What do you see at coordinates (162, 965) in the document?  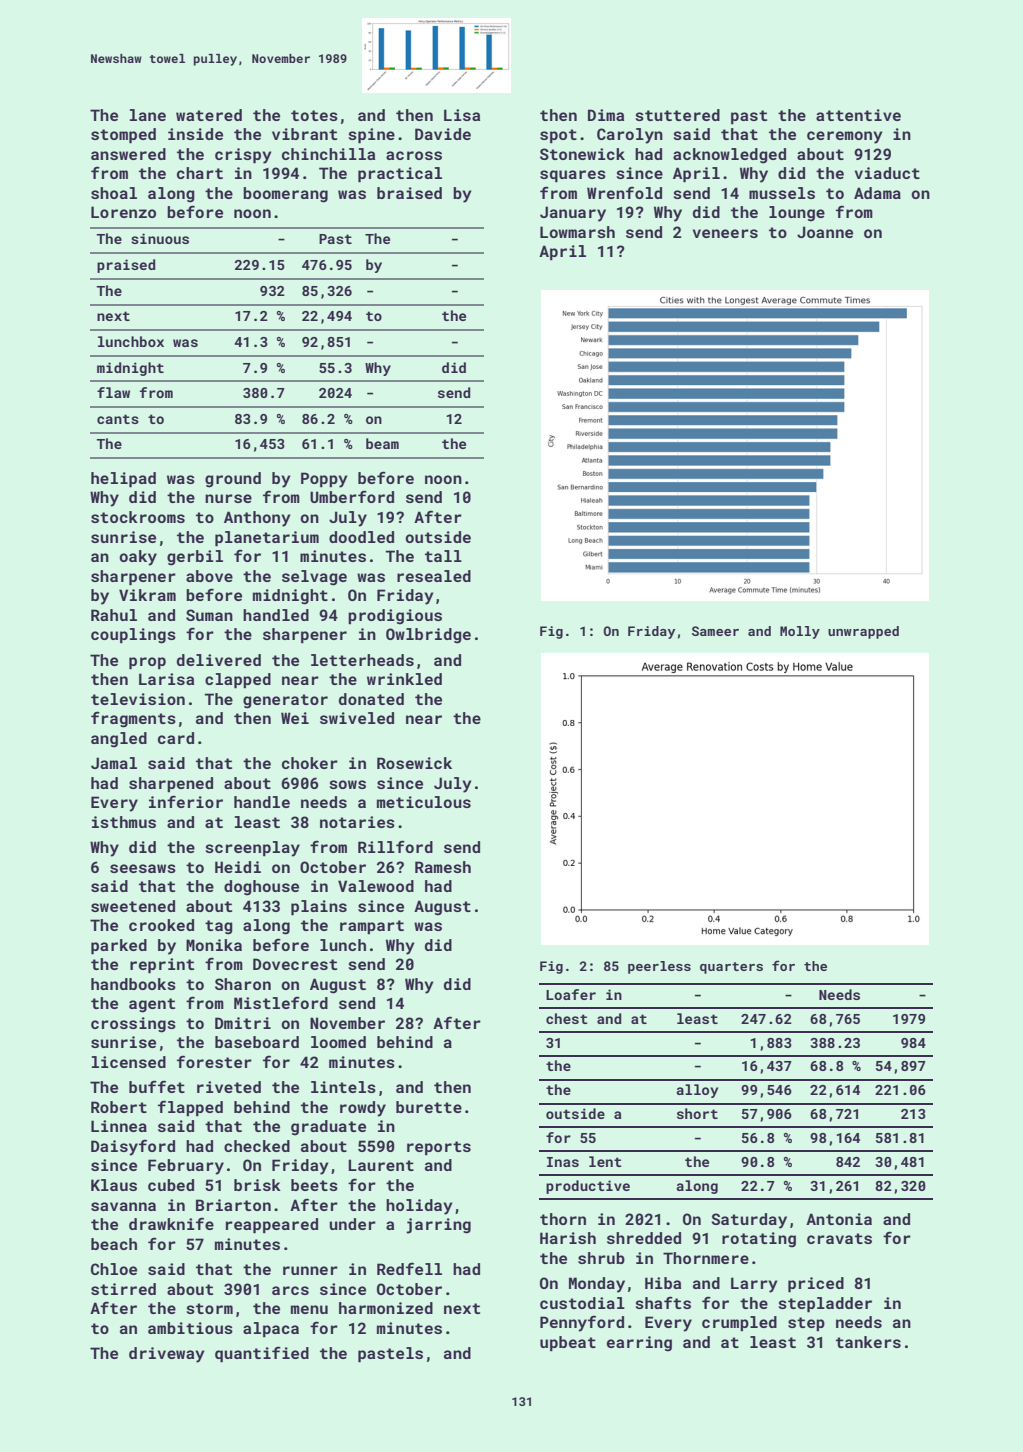 I see `reprint` at bounding box center [162, 965].
